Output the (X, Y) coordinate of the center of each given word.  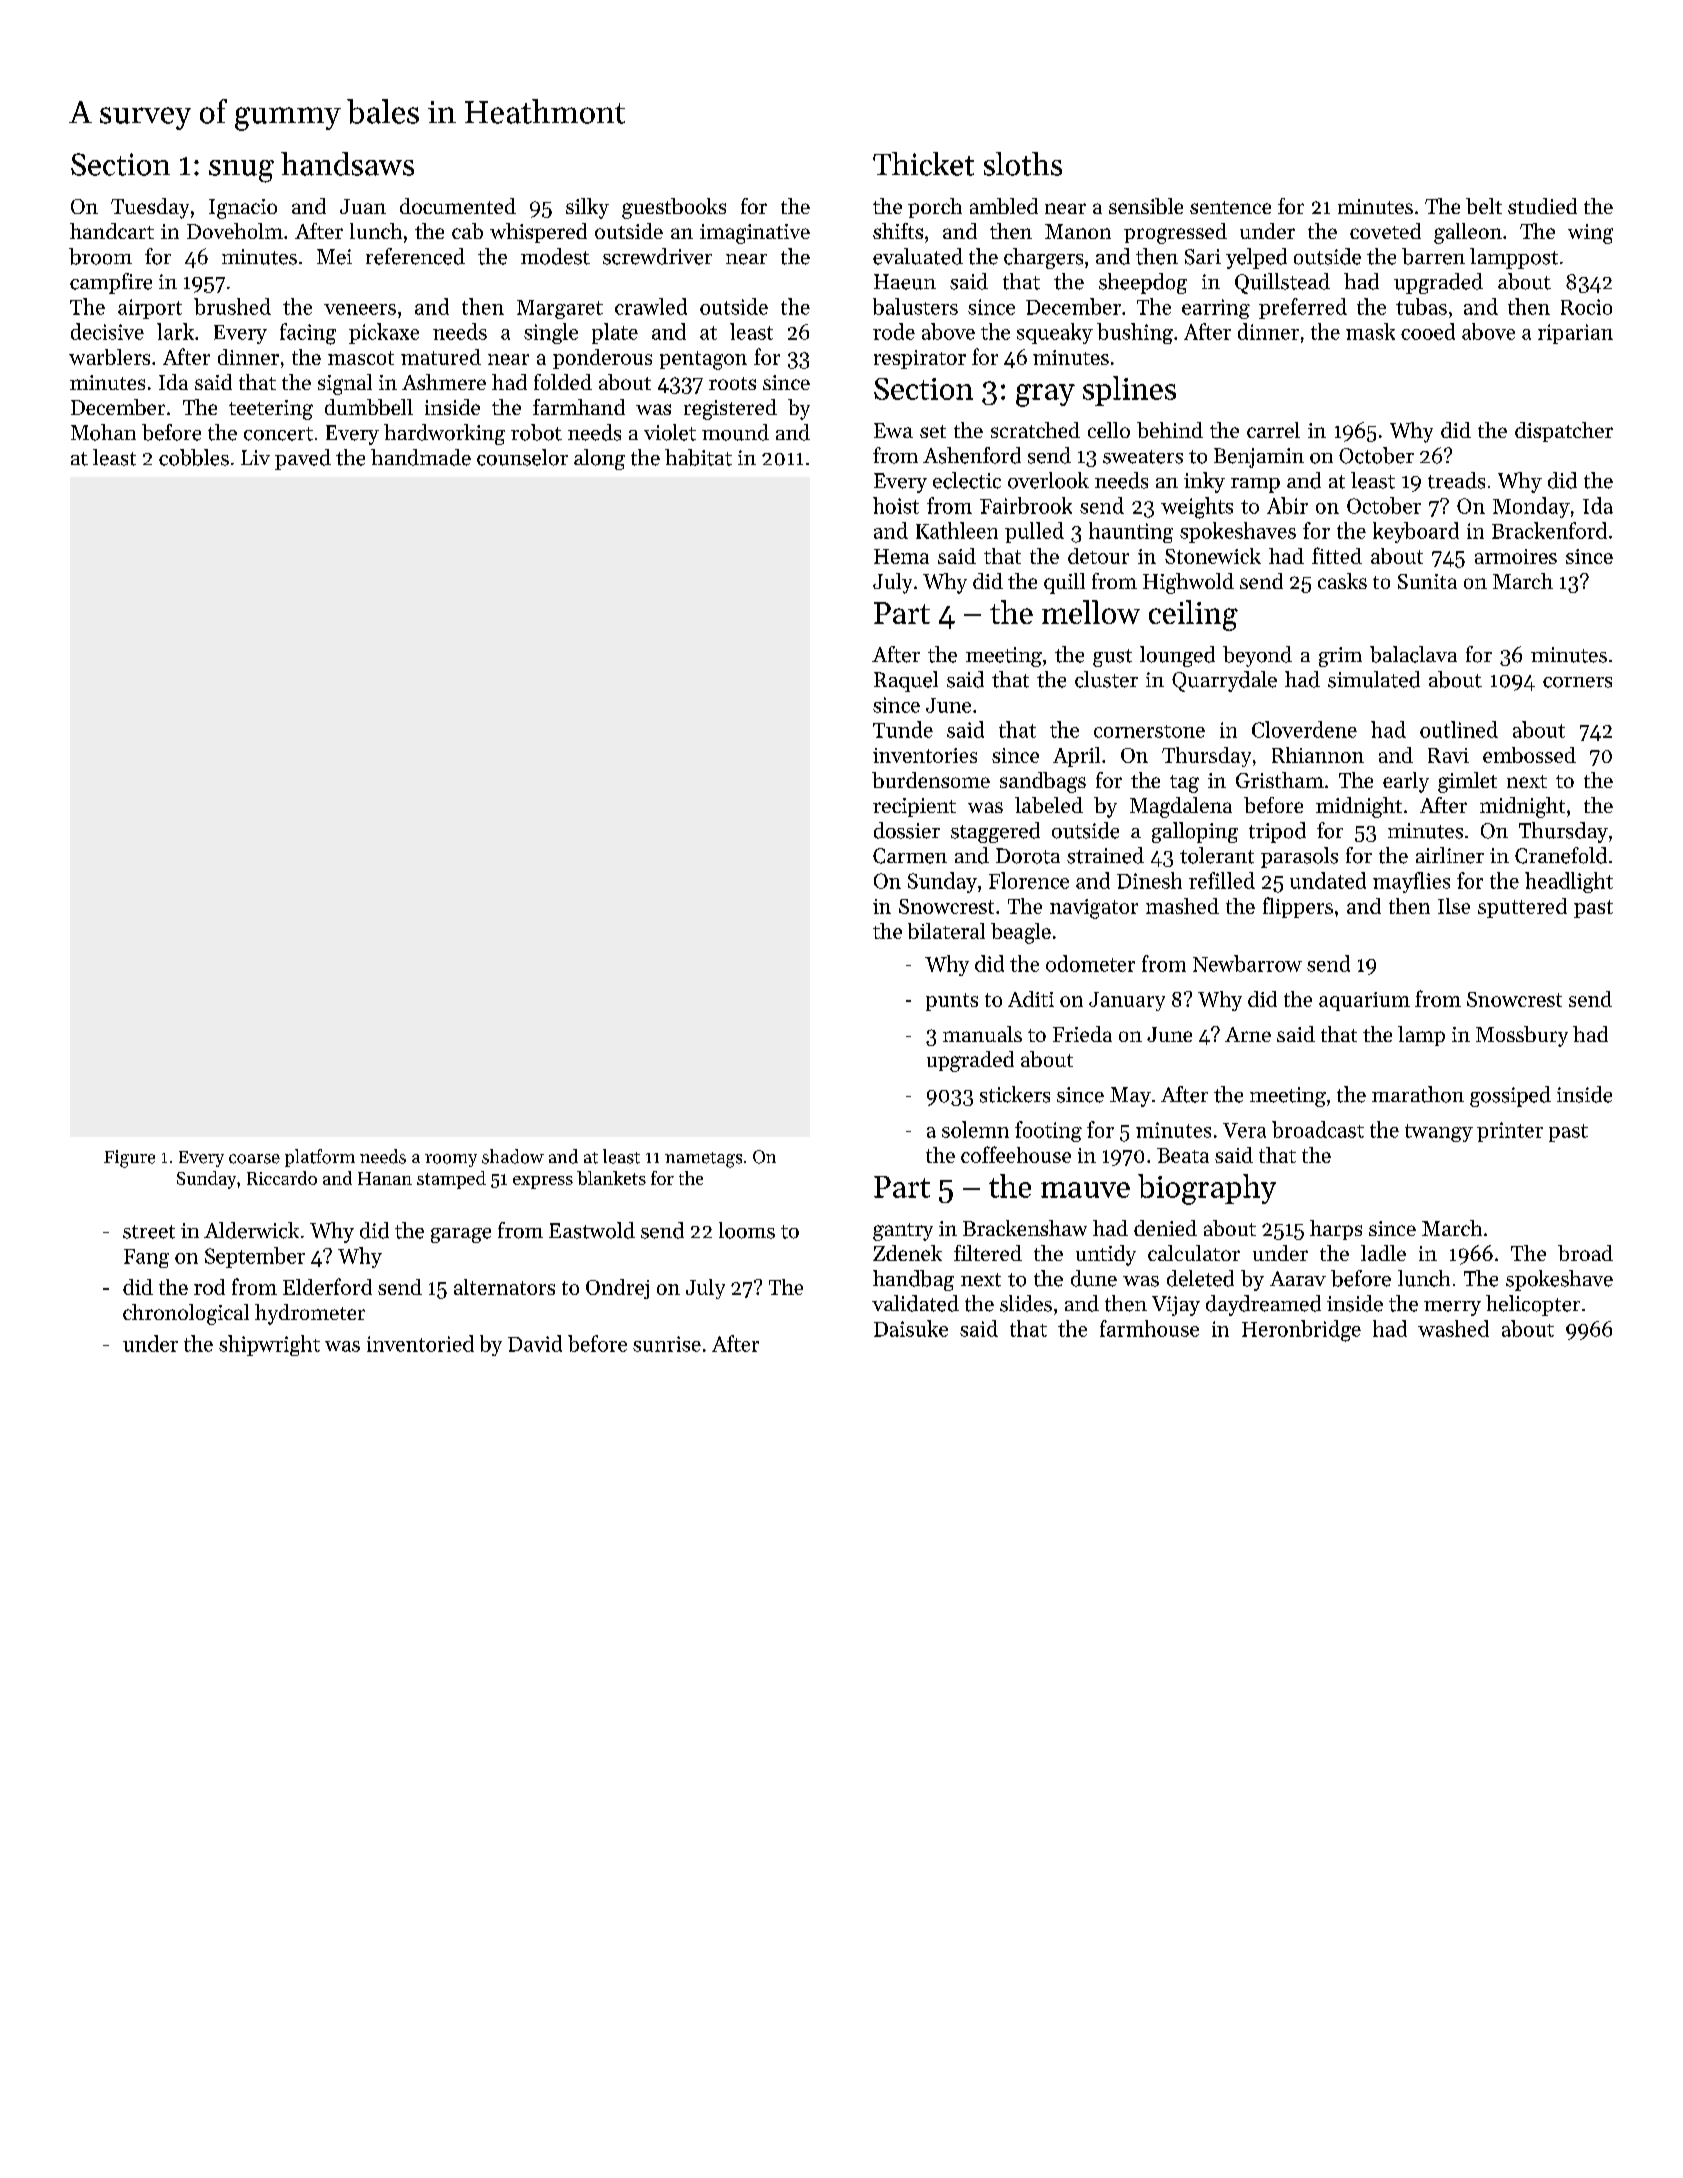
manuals (982, 1034)
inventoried (420, 1343)
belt (1484, 206)
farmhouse (1149, 1328)
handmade (421, 457)
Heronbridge (1301, 1331)
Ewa (893, 430)
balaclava (1413, 654)
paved (303, 459)
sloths (1023, 164)
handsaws (347, 164)
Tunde (903, 729)
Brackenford (1549, 530)
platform (320, 1158)
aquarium (1364, 1001)
